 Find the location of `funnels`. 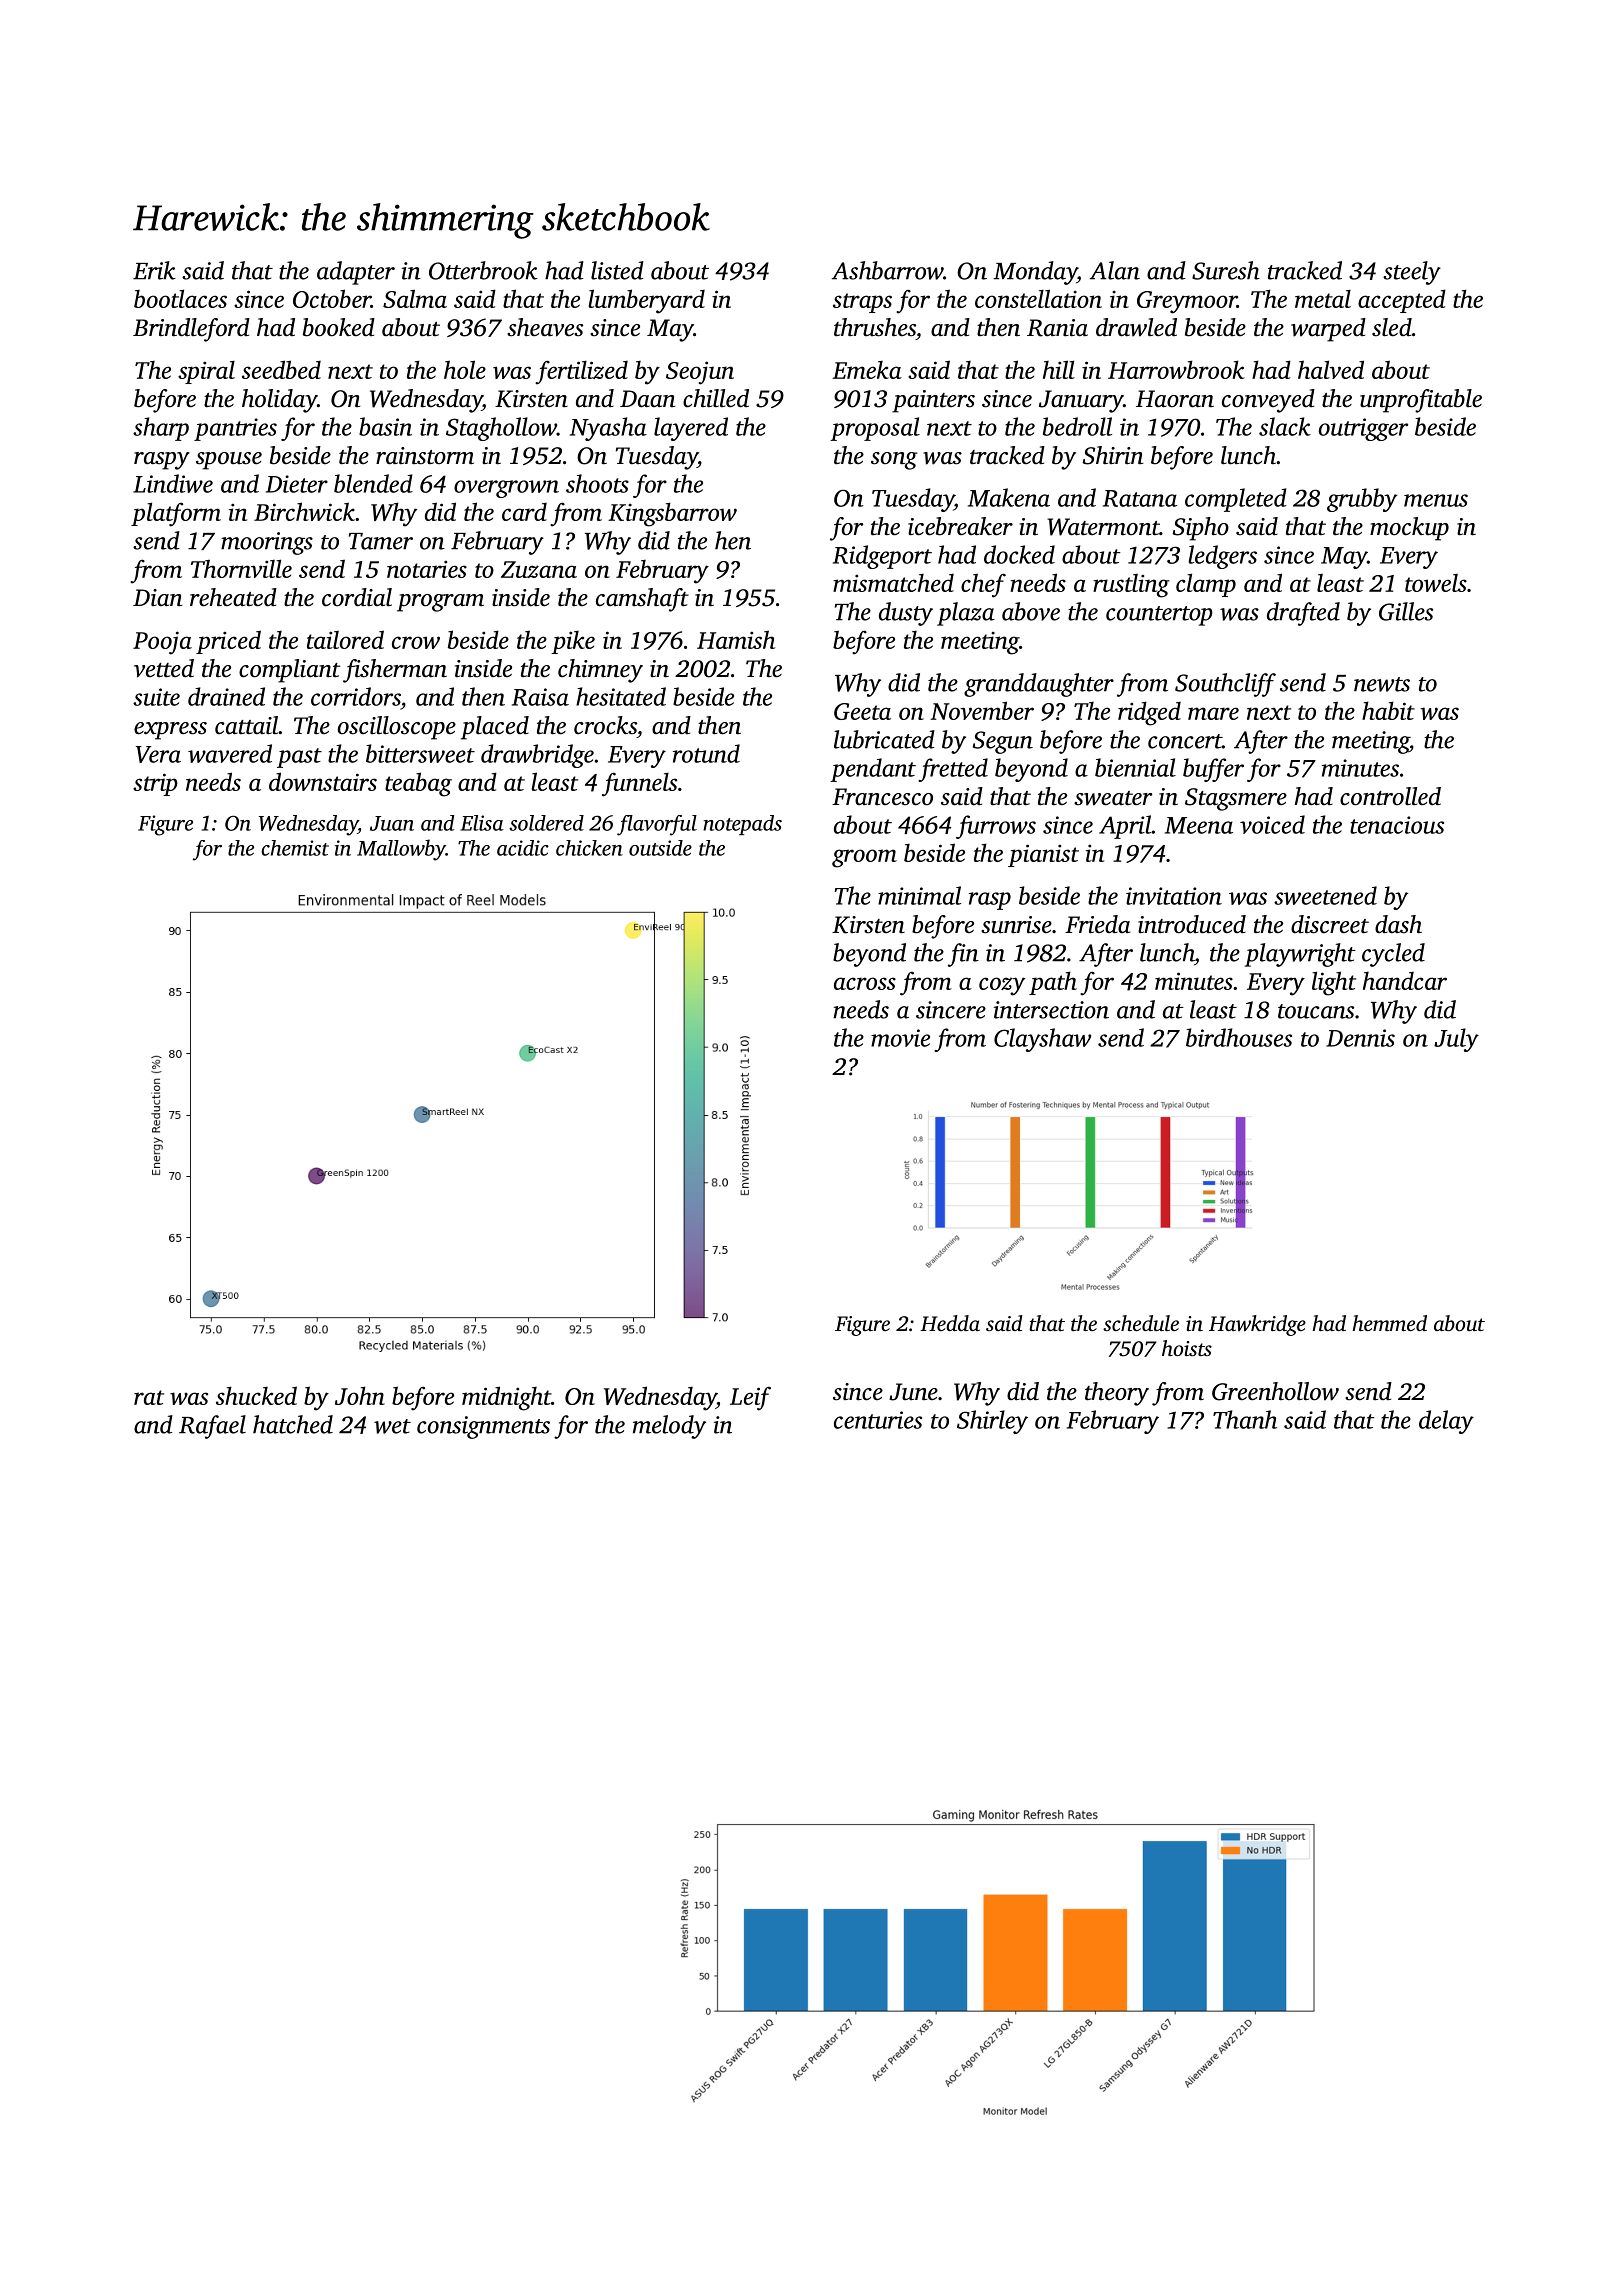

funnels is located at coordinates (639, 784).
